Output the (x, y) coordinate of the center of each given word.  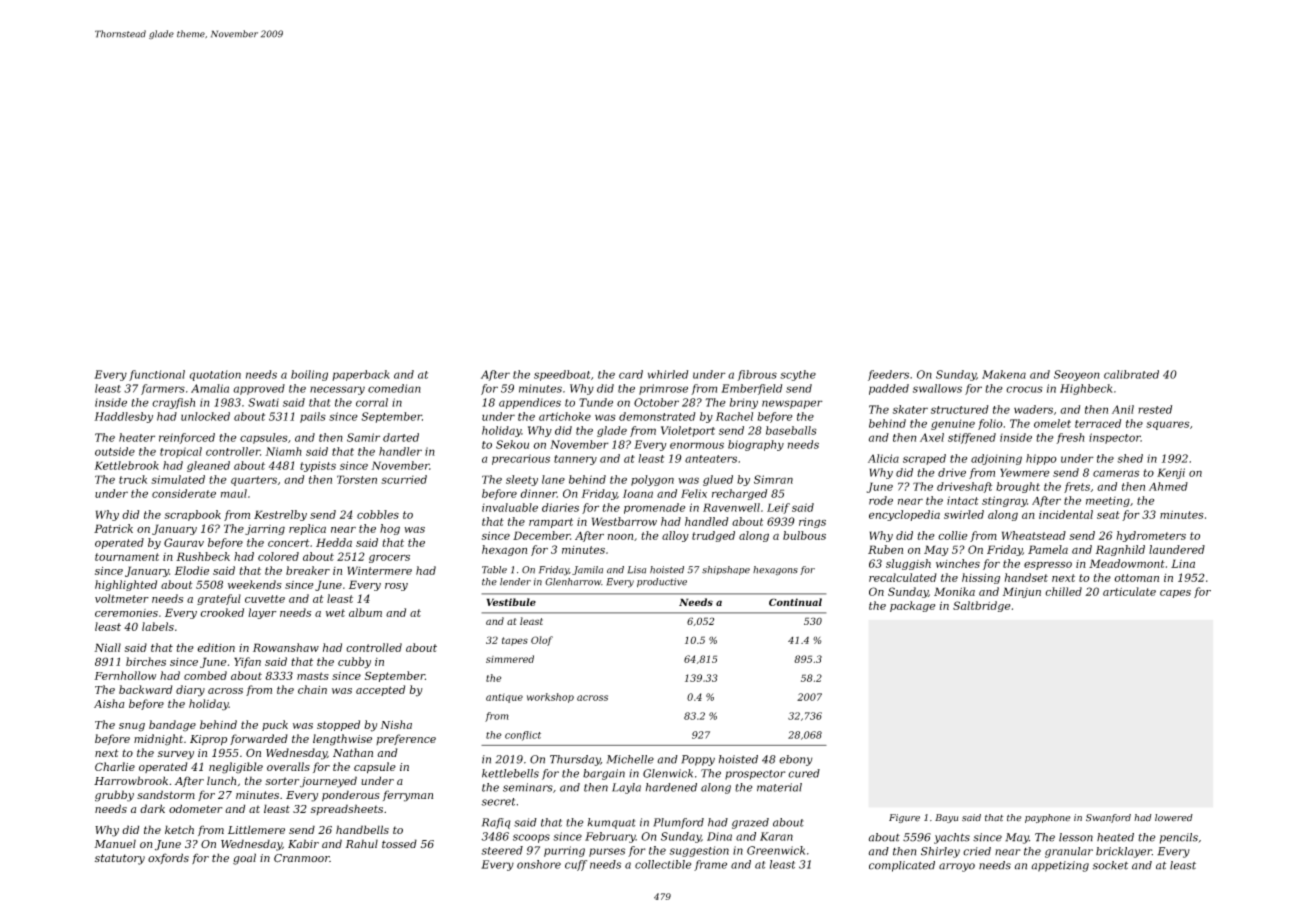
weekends (255, 584)
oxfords (168, 858)
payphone (1048, 818)
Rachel (734, 416)
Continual (795, 602)
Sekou (512, 444)
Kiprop (208, 740)
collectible (663, 864)
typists (318, 466)
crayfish (173, 403)
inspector (1115, 438)
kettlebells (510, 773)
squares (1168, 425)
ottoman (1136, 578)
